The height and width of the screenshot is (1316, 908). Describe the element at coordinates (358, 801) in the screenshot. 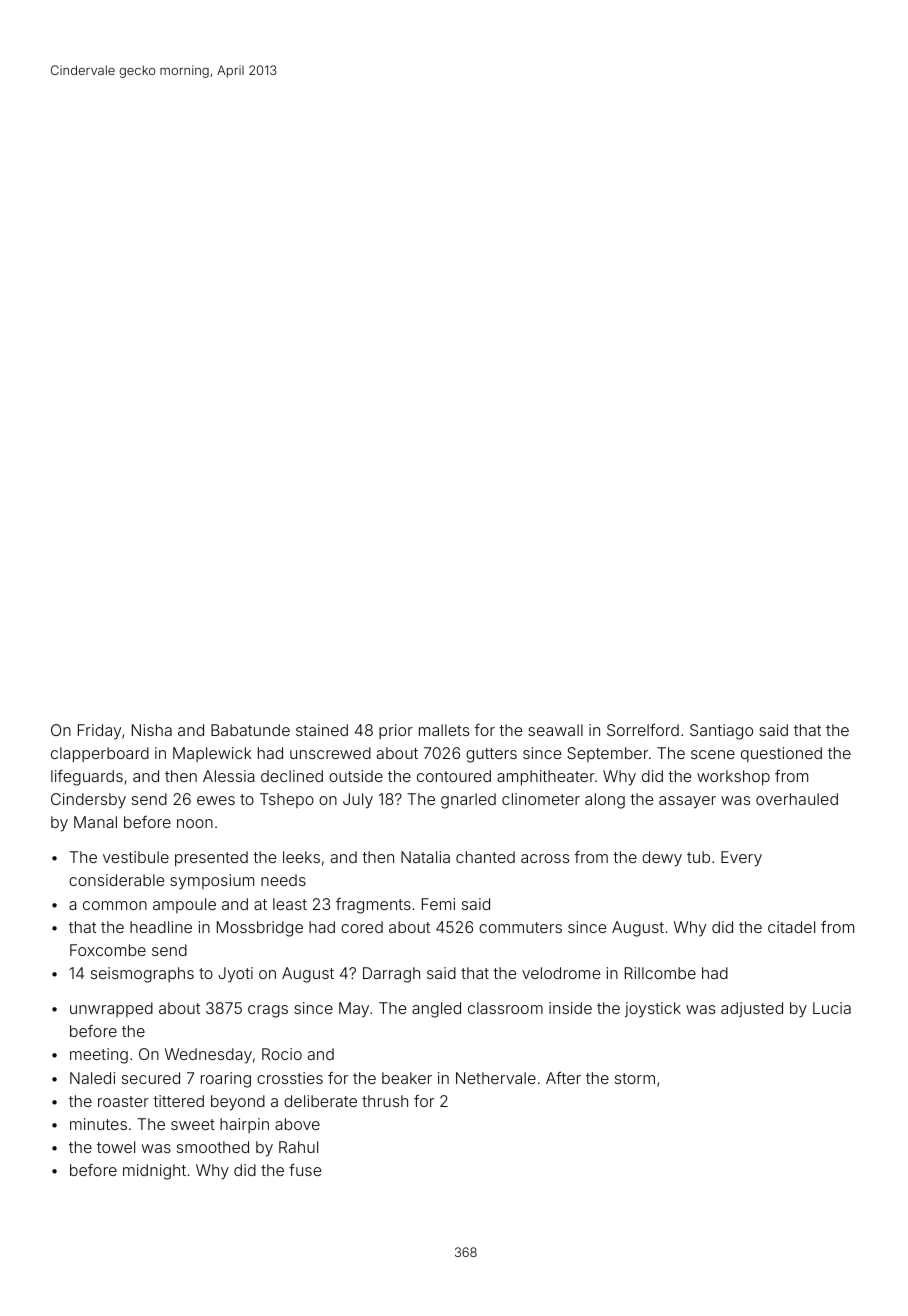

I see `July` at that location.
